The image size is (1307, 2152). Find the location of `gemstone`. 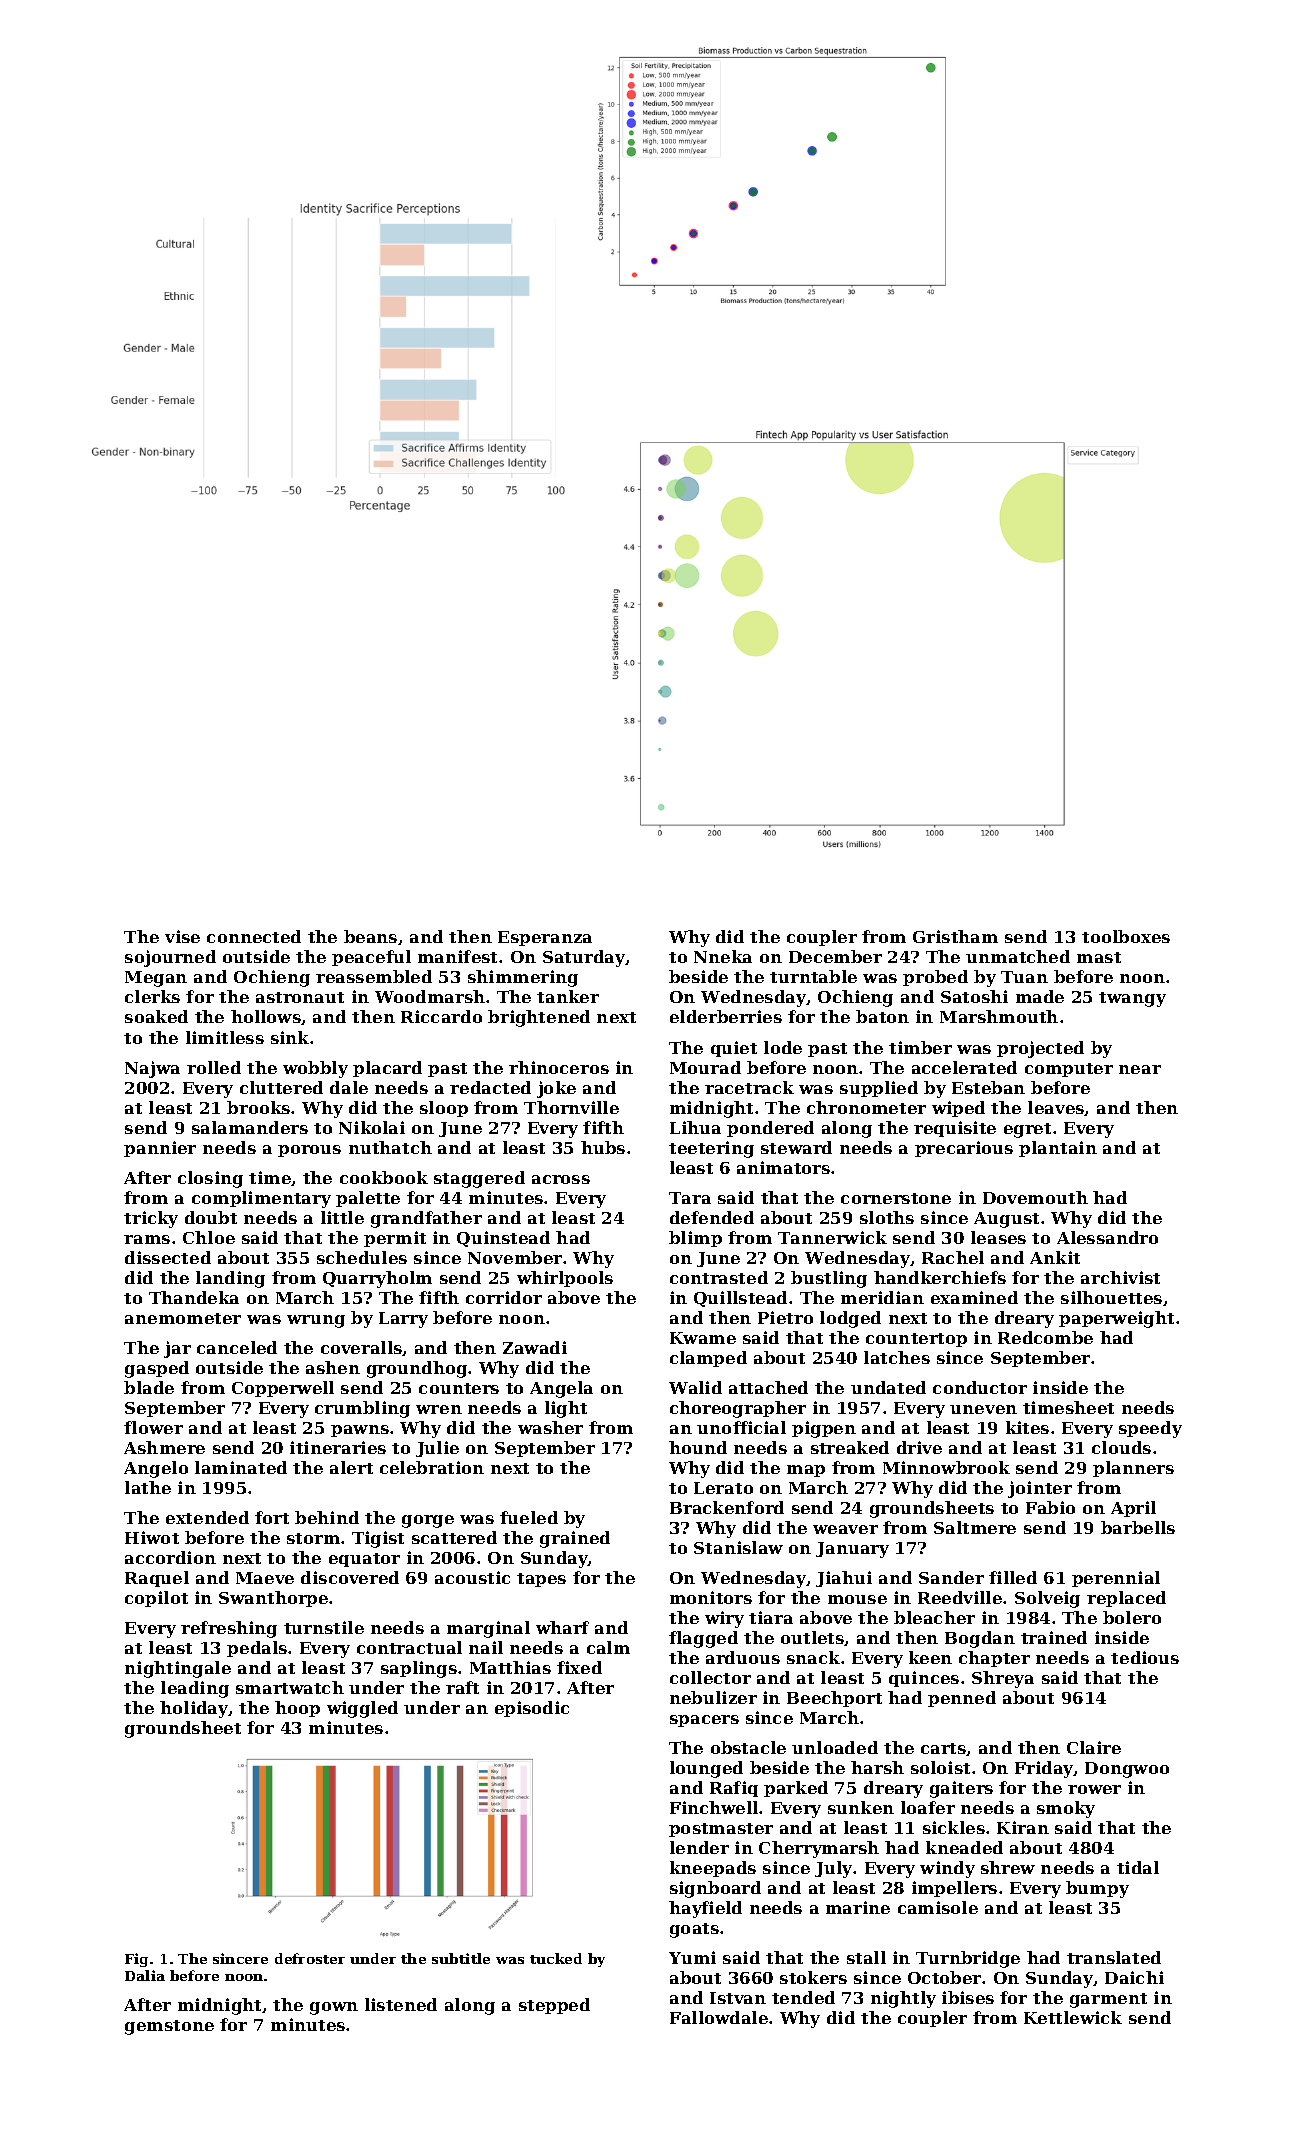

gemstone is located at coordinates (169, 2027).
